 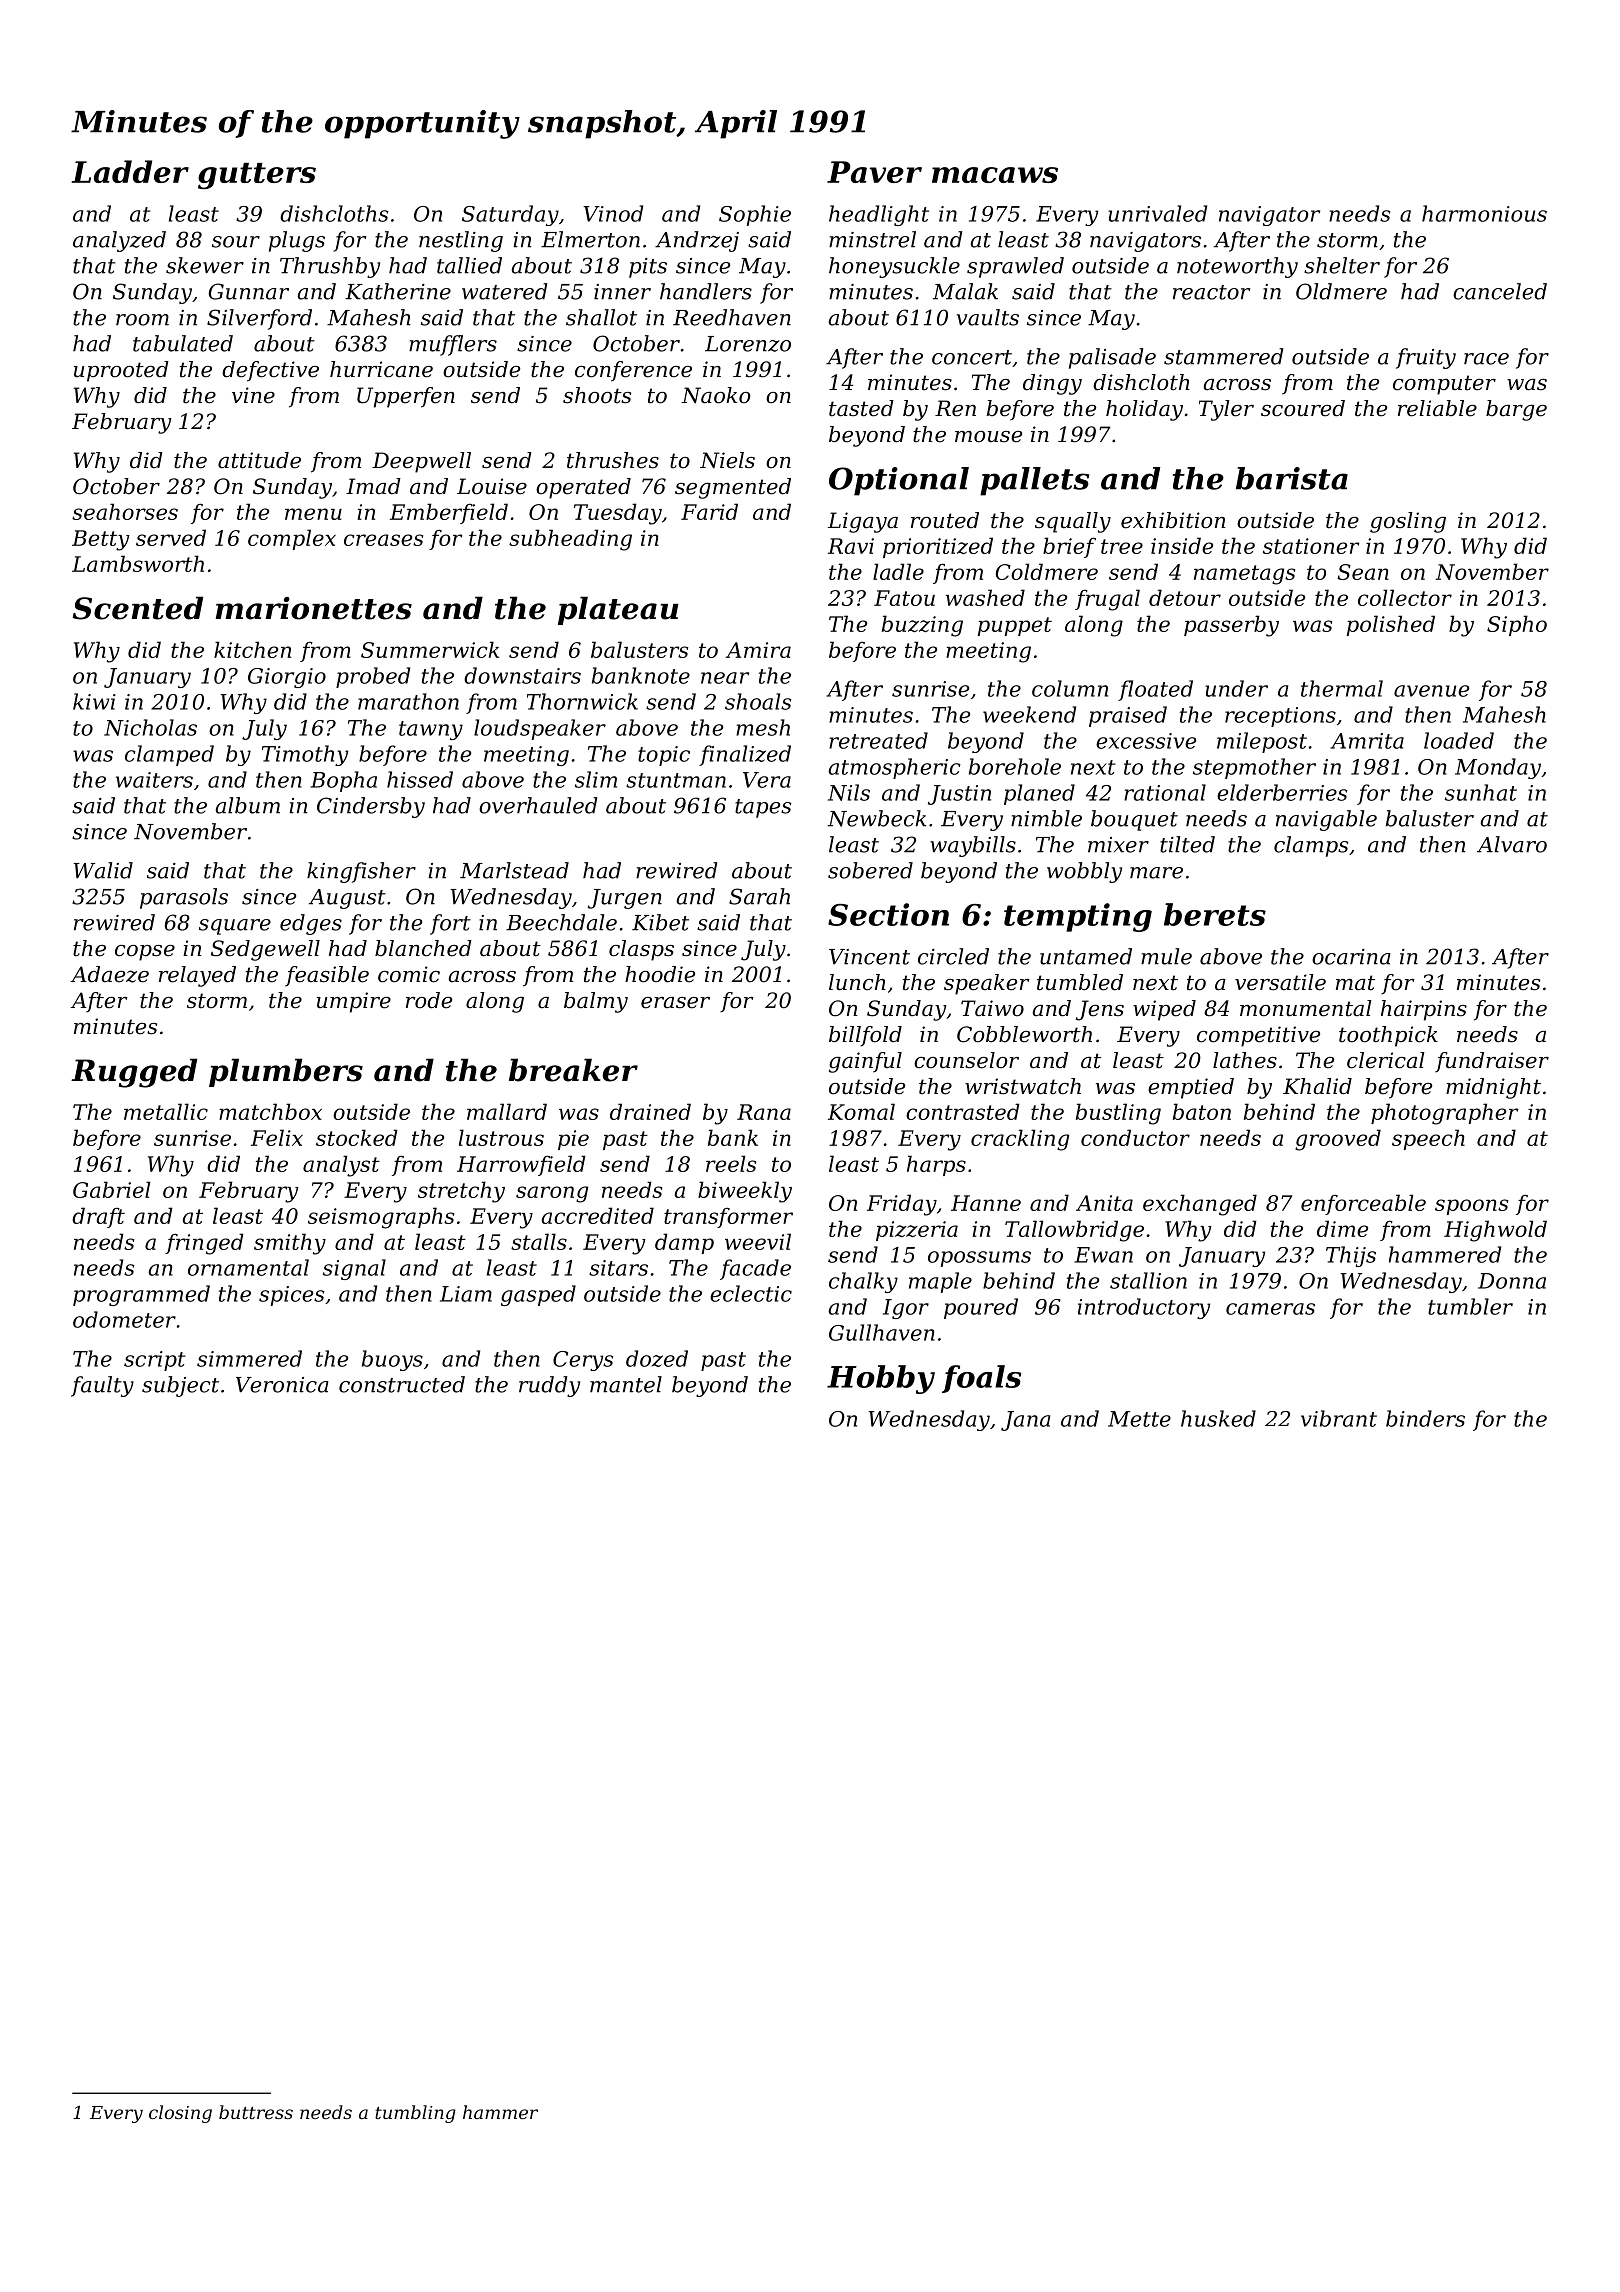 I want to click on closing, so click(x=180, y=2114).
